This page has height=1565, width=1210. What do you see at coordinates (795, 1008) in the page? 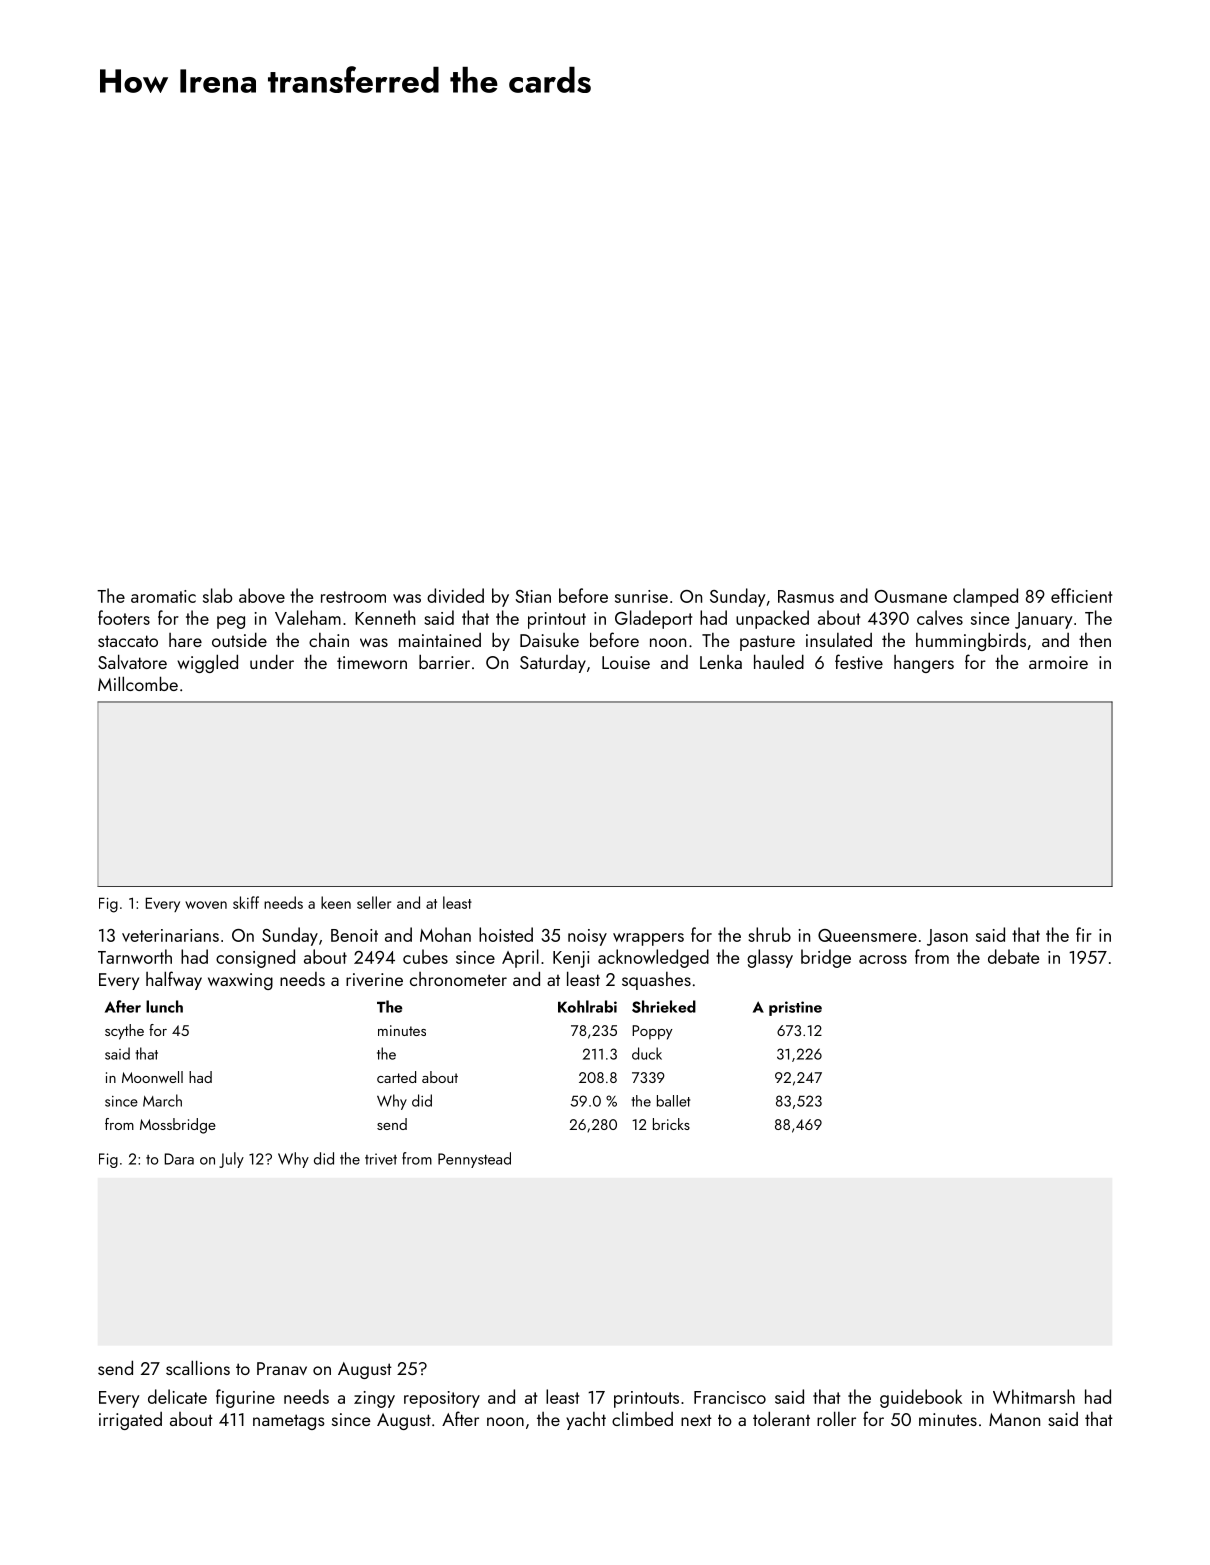
I see `pristine` at bounding box center [795, 1008].
